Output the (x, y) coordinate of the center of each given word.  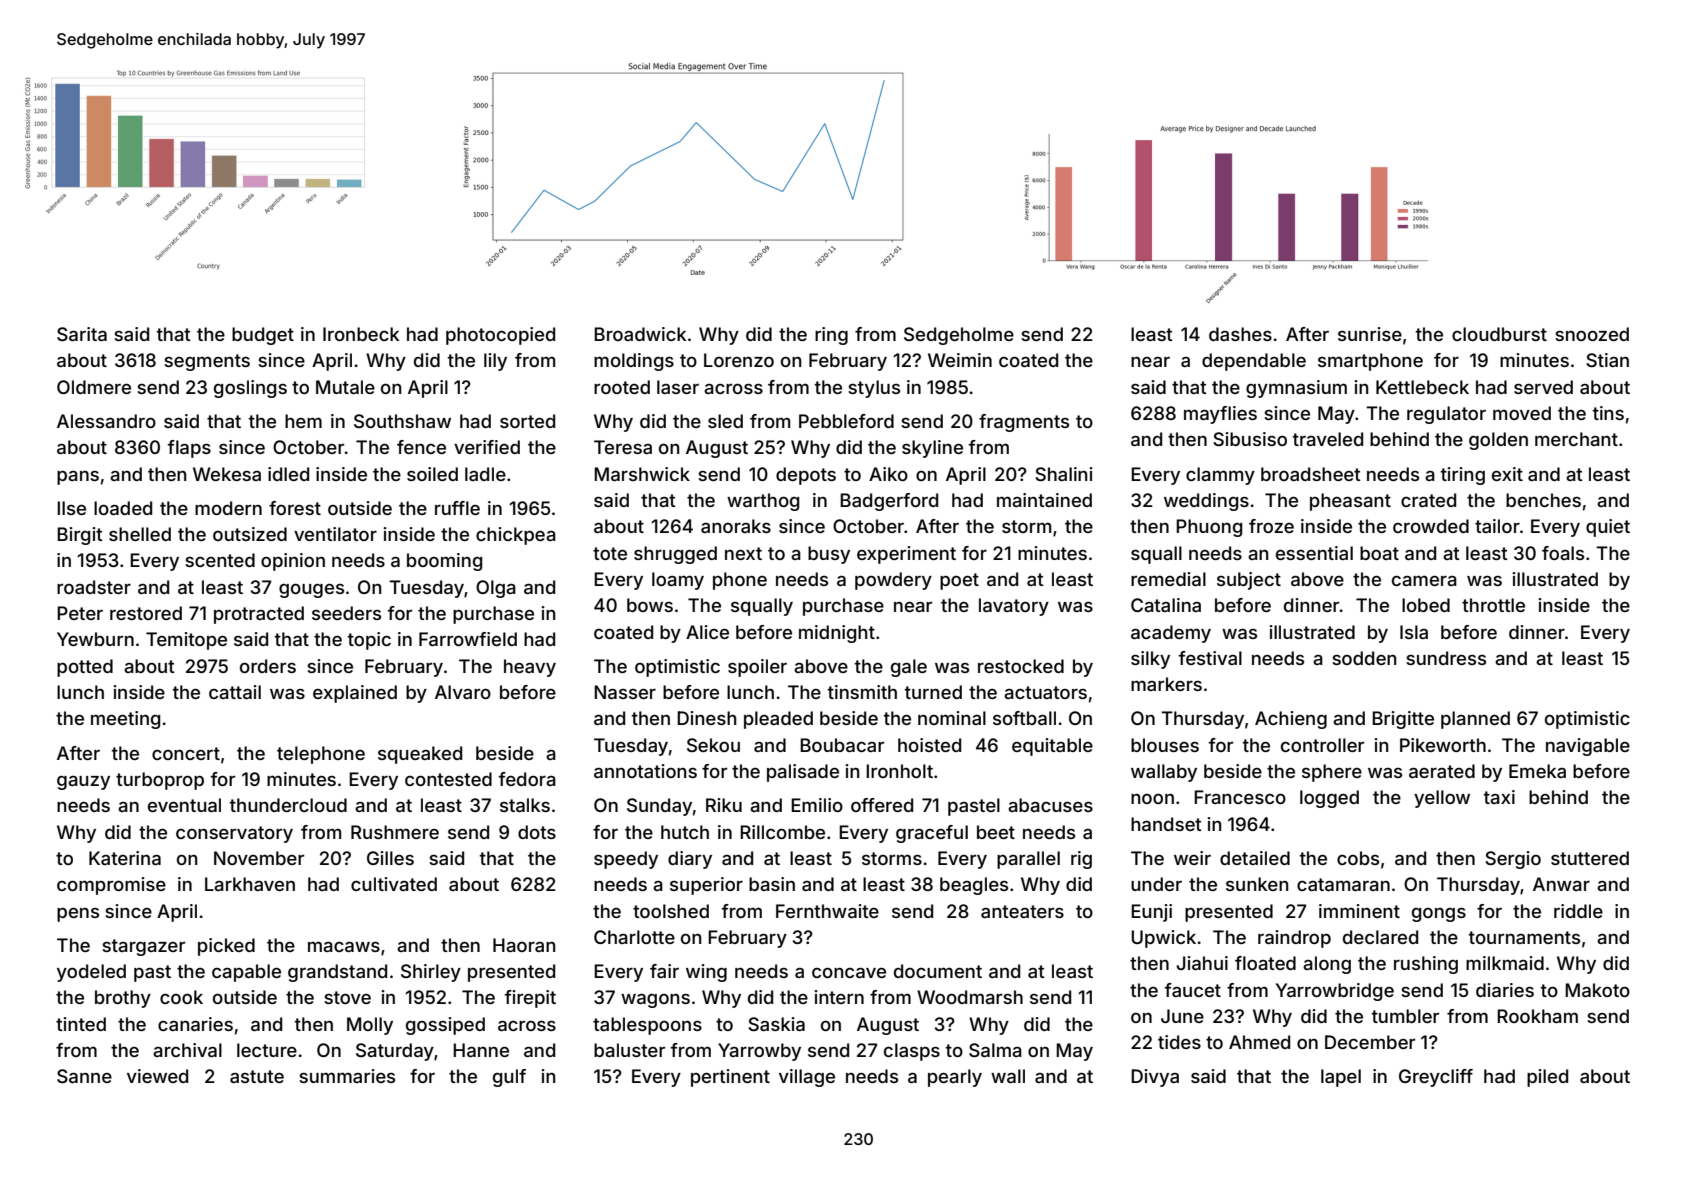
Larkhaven (250, 884)
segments (207, 362)
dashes (1240, 334)
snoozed (1592, 334)
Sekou (713, 745)
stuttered (1590, 858)
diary (690, 860)
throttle (1493, 605)
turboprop (160, 781)
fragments (1024, 423)
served (1543, 387)
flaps (189, 449)
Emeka (1537, 771)
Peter (80, 613)
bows (650, 605)
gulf (509, 1078)
